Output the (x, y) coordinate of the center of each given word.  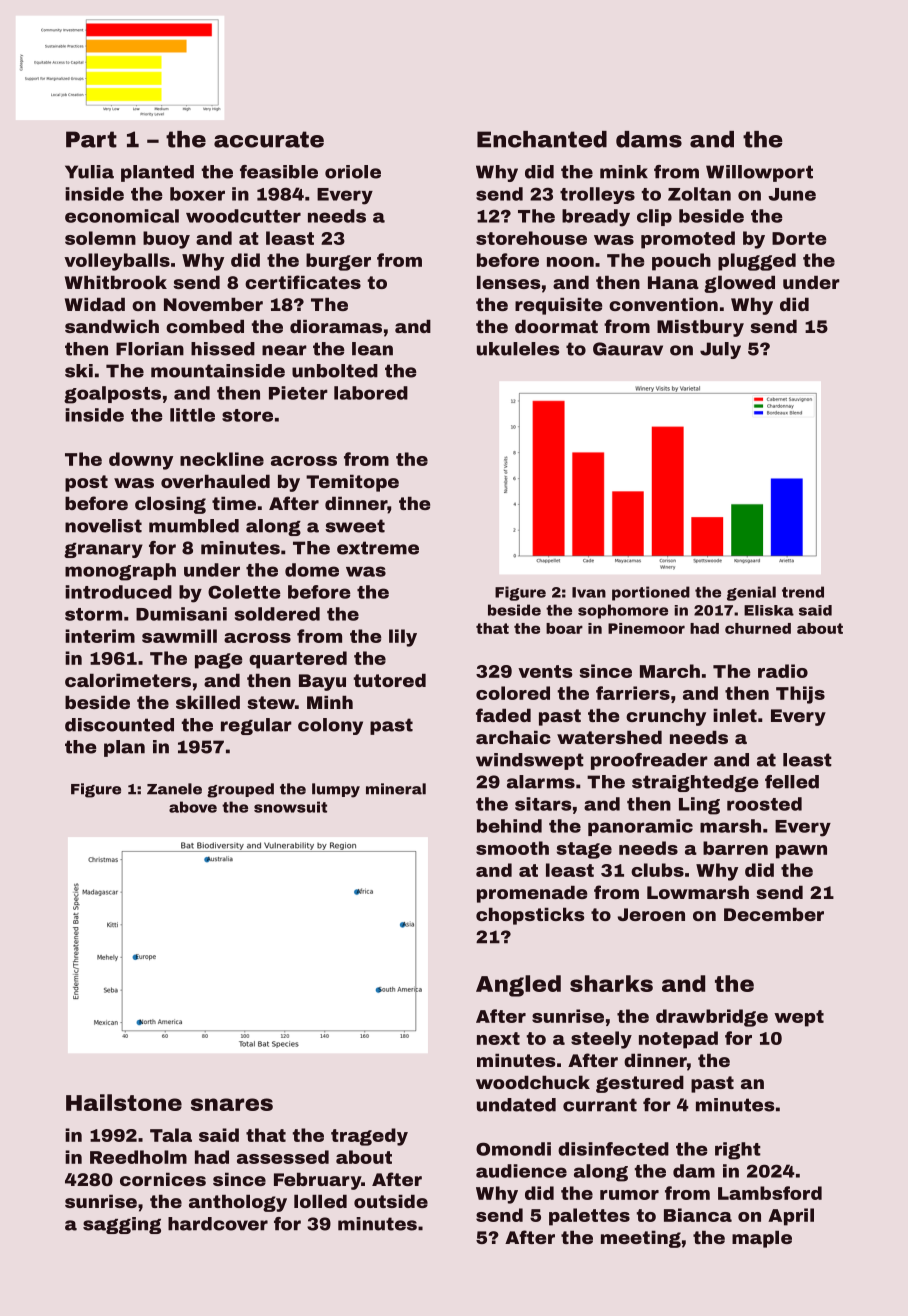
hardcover (218, 1224)
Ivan (589, 592)
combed (205, 326)
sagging (122, 1225)
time (234, 503)
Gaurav (628, 349)
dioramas (336, 326)
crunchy (666, 717)
